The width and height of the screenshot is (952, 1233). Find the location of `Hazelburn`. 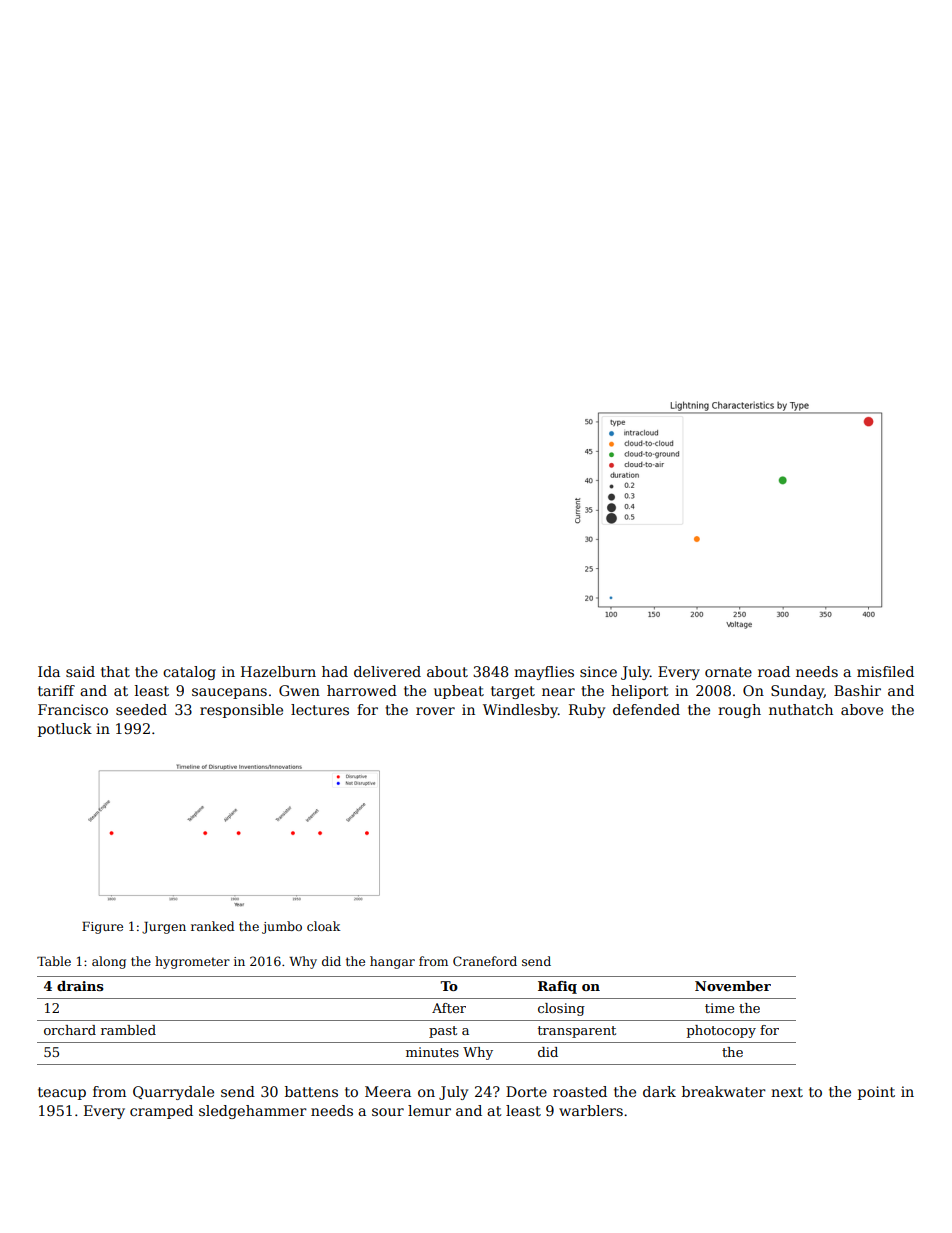

Hazelburn is located at coordinates (278, 671).
